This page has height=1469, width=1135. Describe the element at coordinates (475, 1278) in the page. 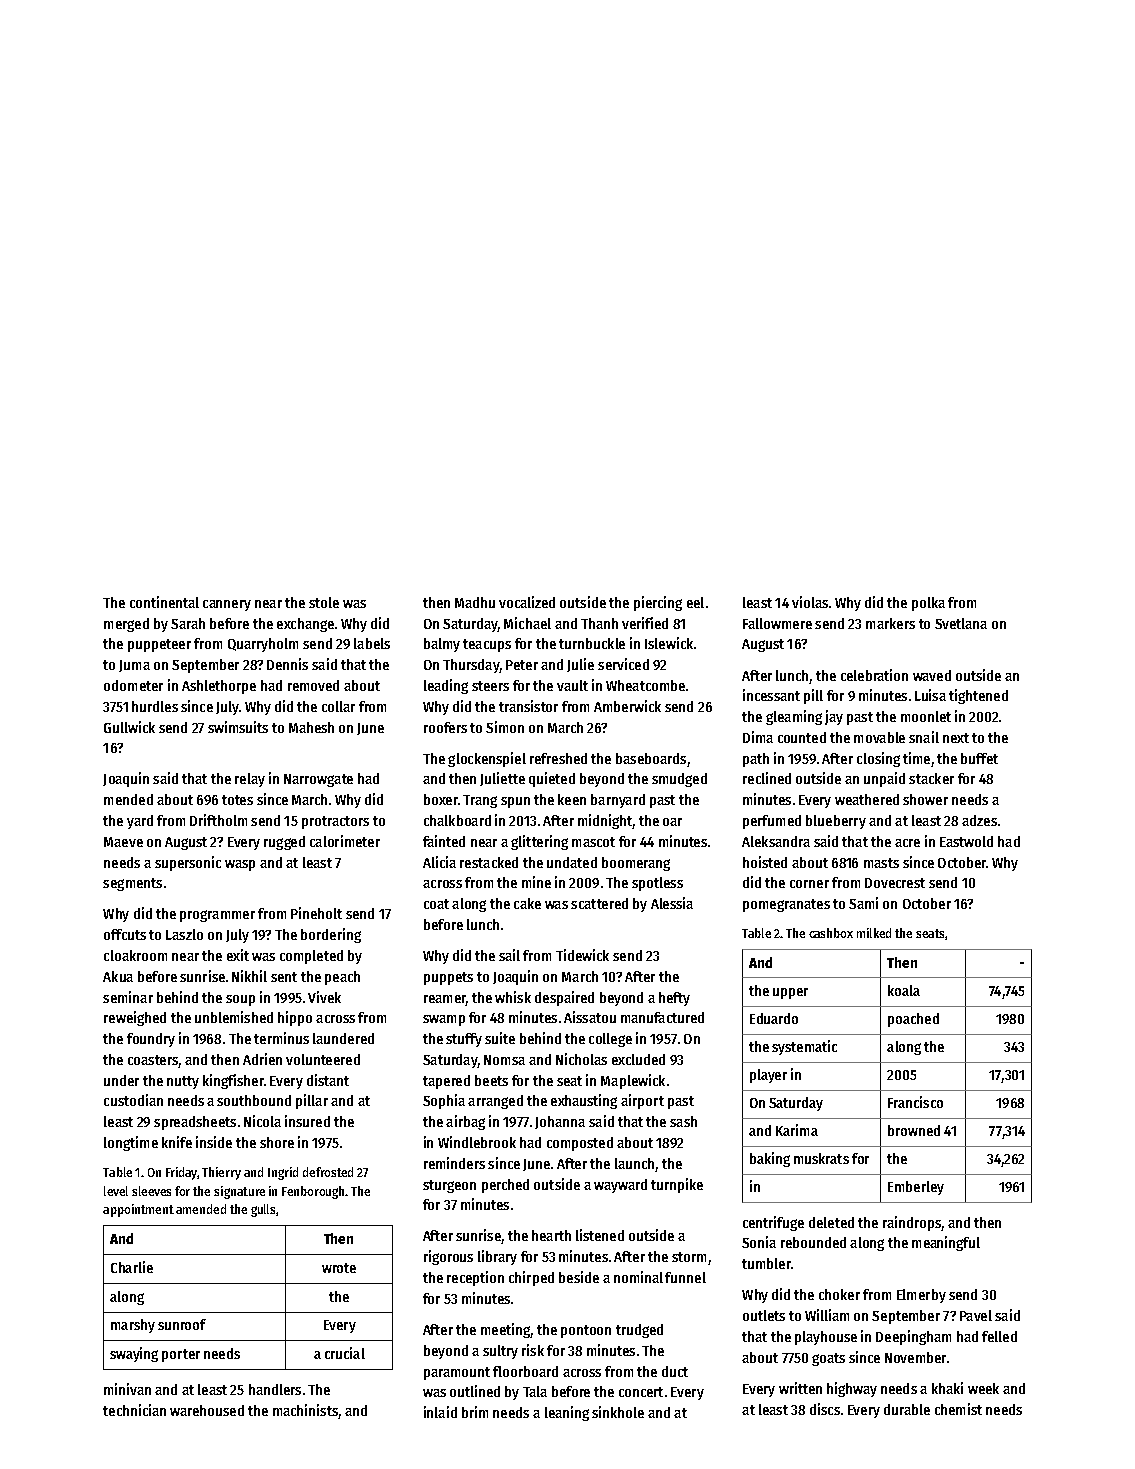

I see `reception` at that location.
